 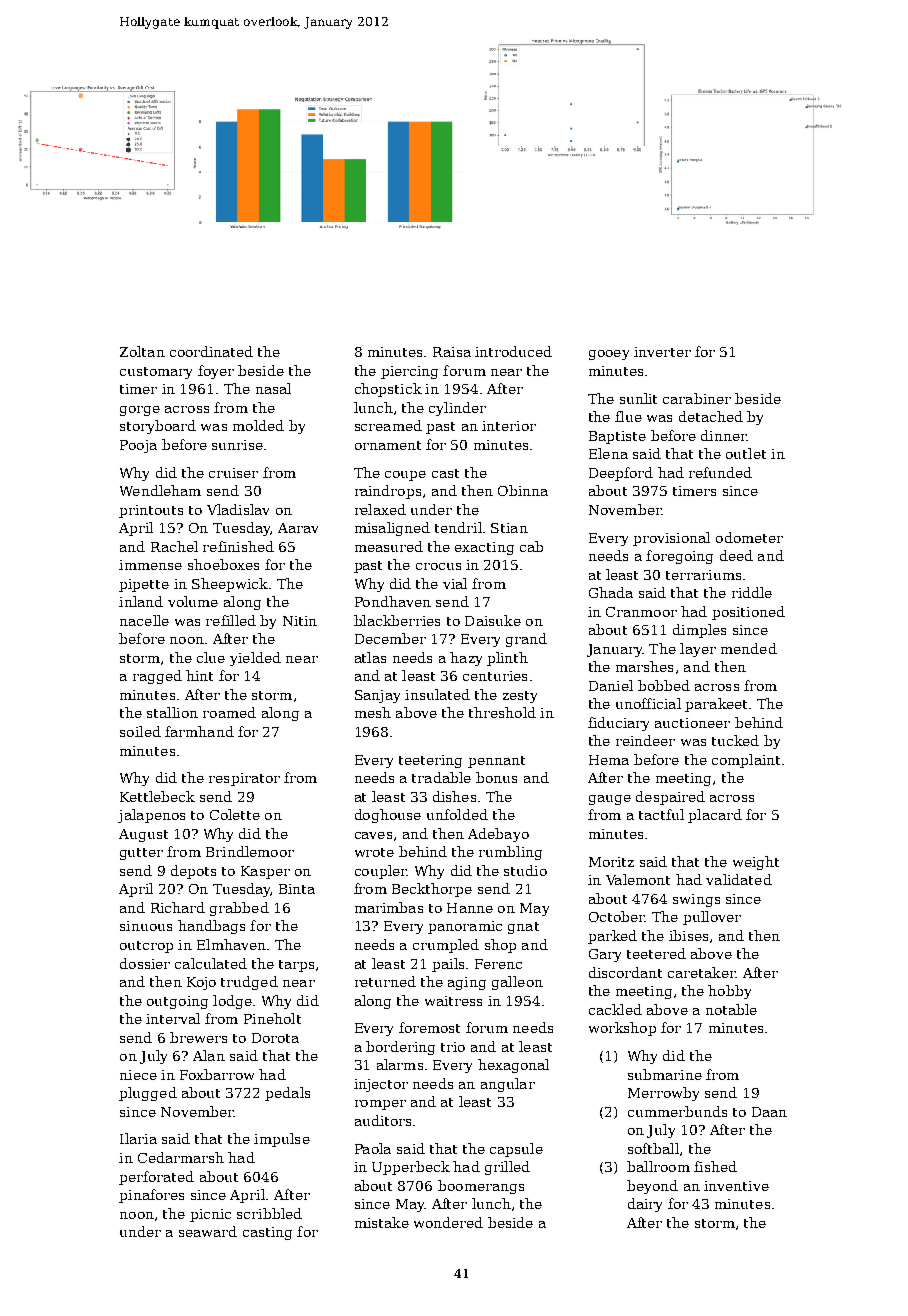 What do you see at coordinates (508, 1085) in the page?
I see `angular` at bounding box center [508, 1085].
